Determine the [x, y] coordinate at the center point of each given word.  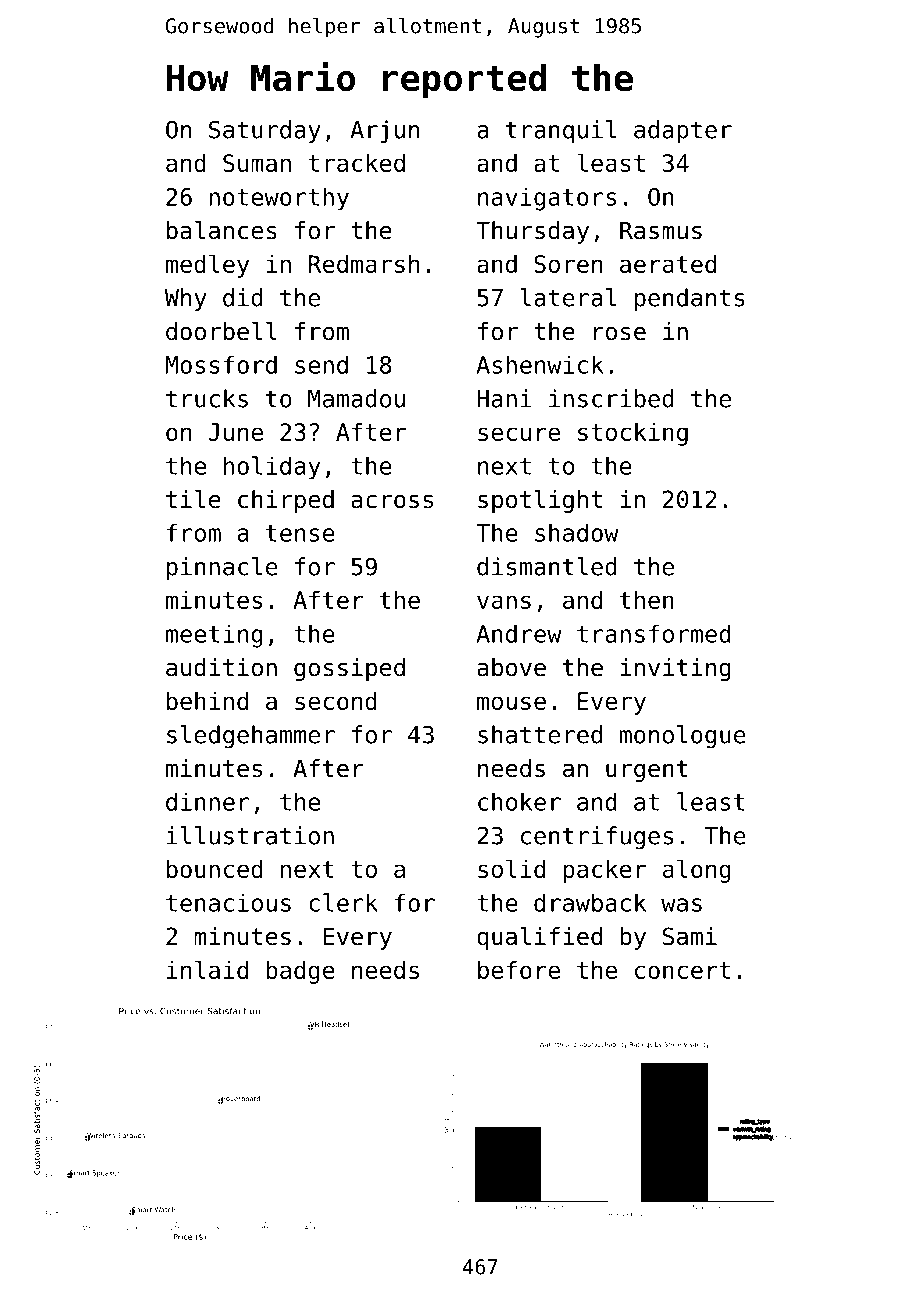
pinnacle [222, 568]
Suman [257, 163]
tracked [357, 163]
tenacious [228, 902]
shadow [577, 532]
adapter [683, 131]
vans [504, 602]
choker [519, 801]
